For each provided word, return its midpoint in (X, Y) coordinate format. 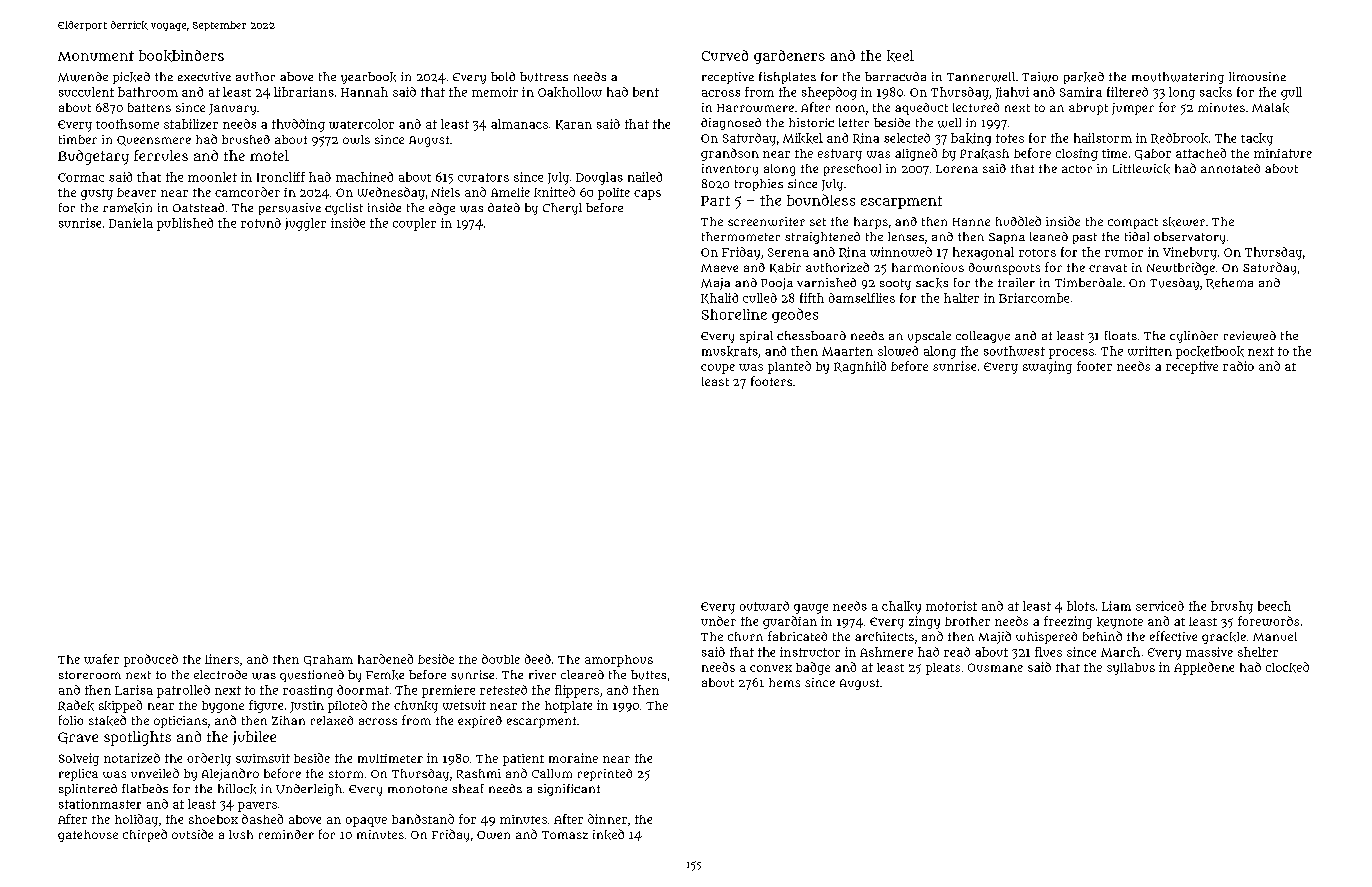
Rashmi (479, 774)
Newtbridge (1181, 268)
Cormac (81, 177)
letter (854, 122)
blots (1081, 606)
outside (192, 834)
